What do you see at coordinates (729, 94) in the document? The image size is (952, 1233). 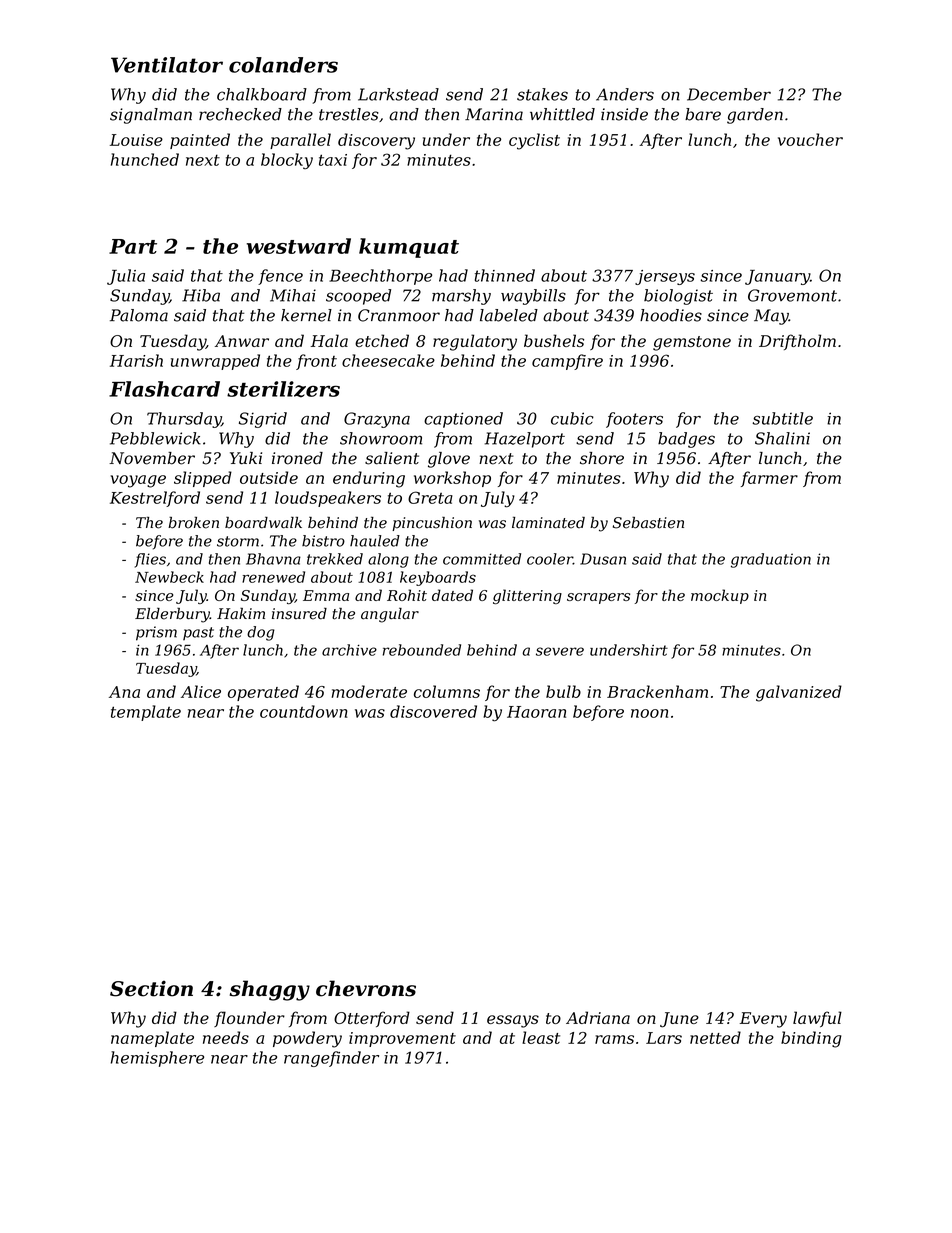 I see `December` at bounding box center [729, 94].
